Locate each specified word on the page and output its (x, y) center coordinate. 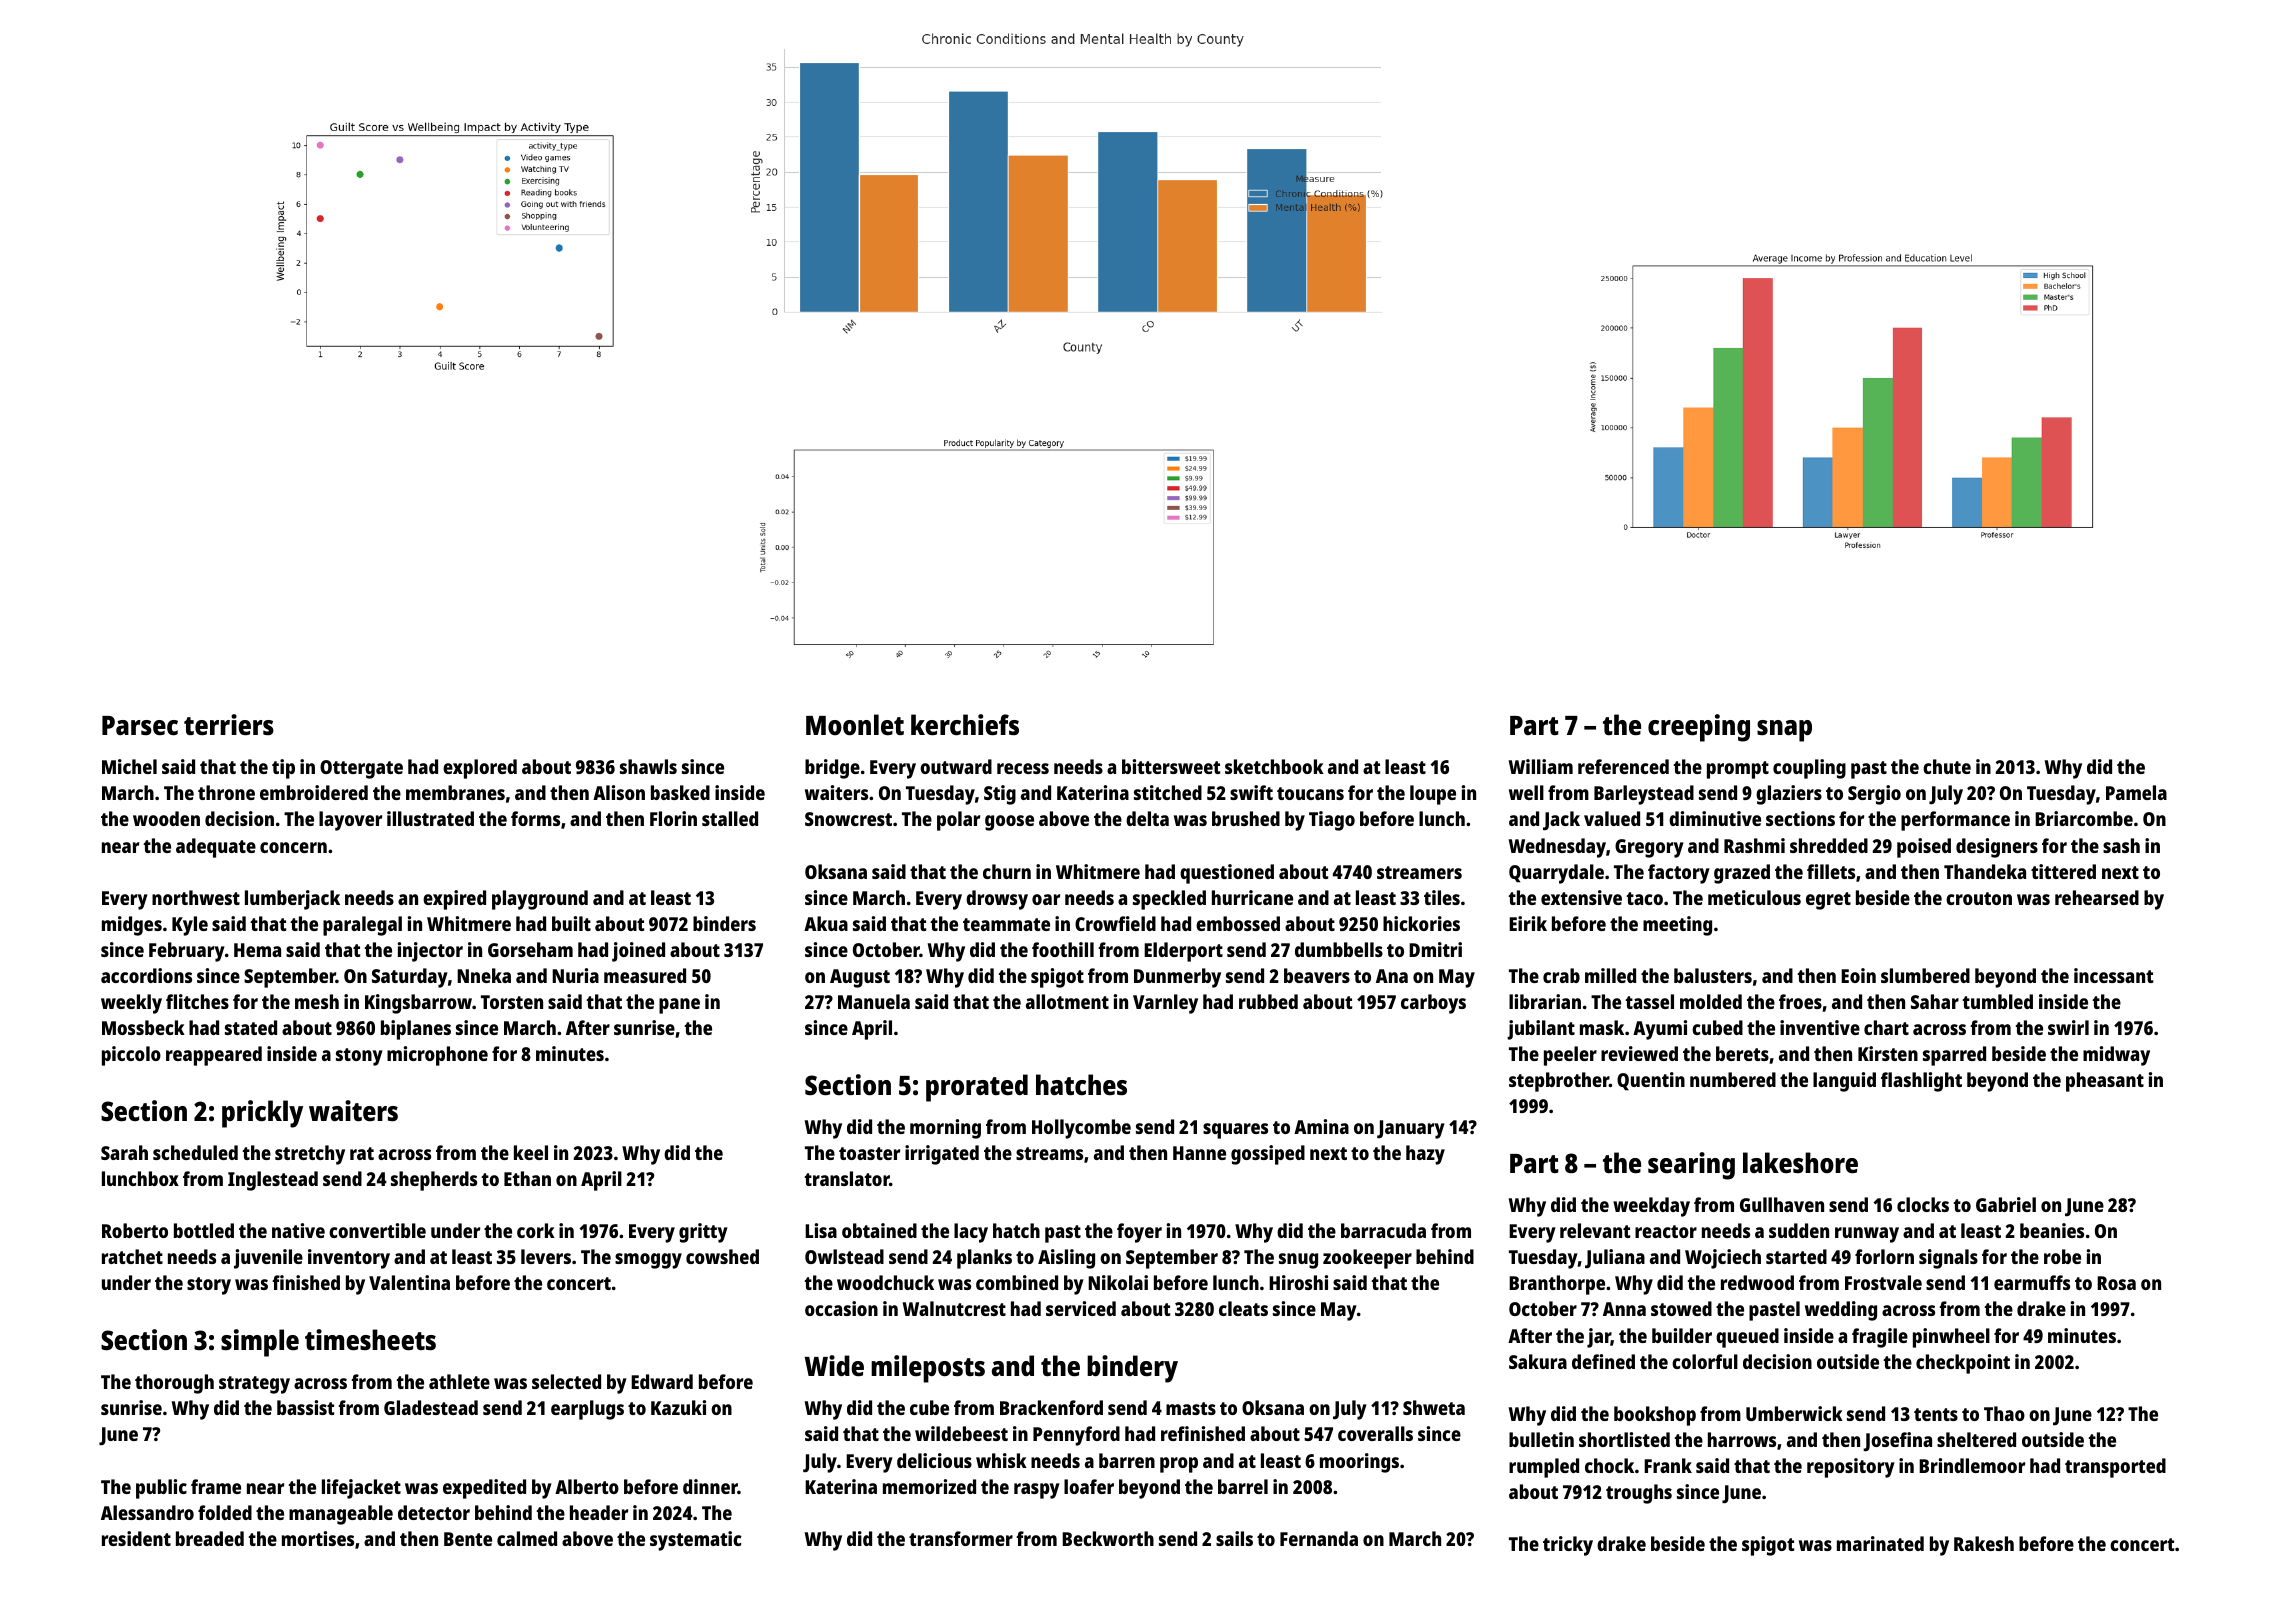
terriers (229, 725)
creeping (1699, 728)
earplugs (587, 1410)
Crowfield (1115, 923)
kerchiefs (965, 725)
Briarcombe (2084, 818)
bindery (1132, 1369)
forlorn (1884, 1256)
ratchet (132, 1256)
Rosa (2116, 1283)
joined (638, 952)
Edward (662, 1381)
